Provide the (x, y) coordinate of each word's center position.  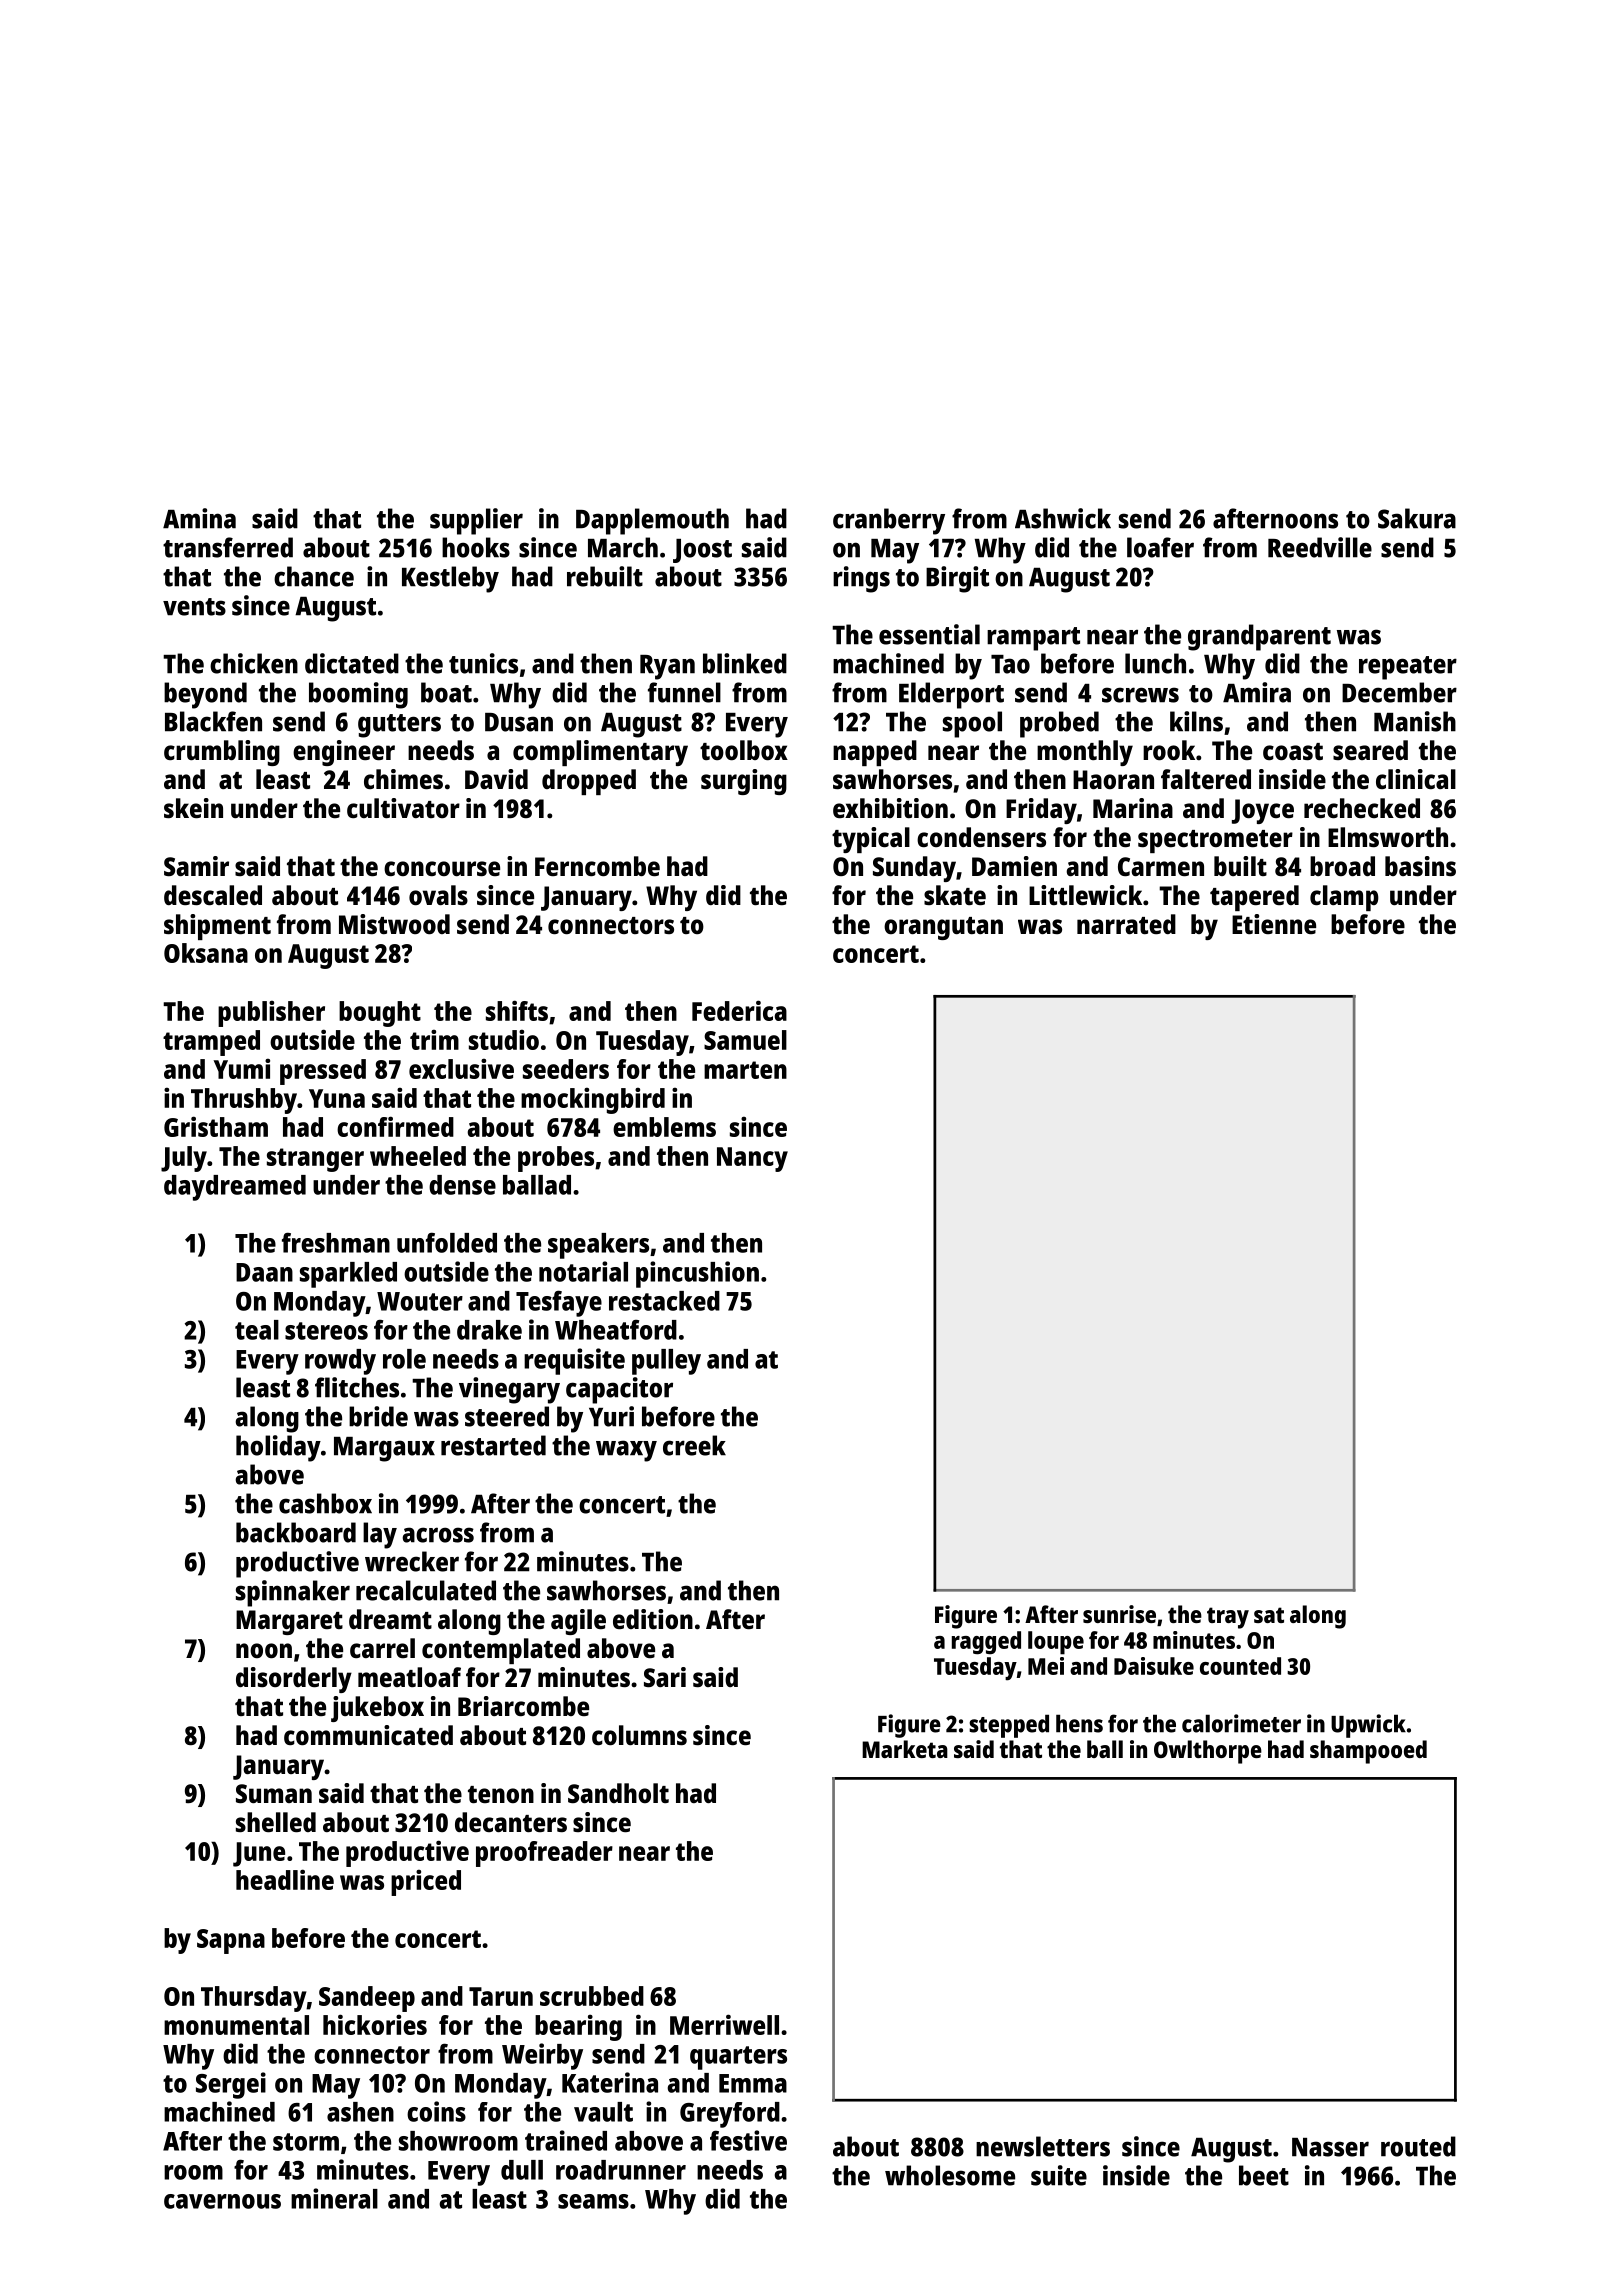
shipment (217, 927)
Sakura (1417, 518)
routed (1418, 2146)
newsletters (1043, 2146)
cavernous (222, 2201)
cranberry (889, 521)
